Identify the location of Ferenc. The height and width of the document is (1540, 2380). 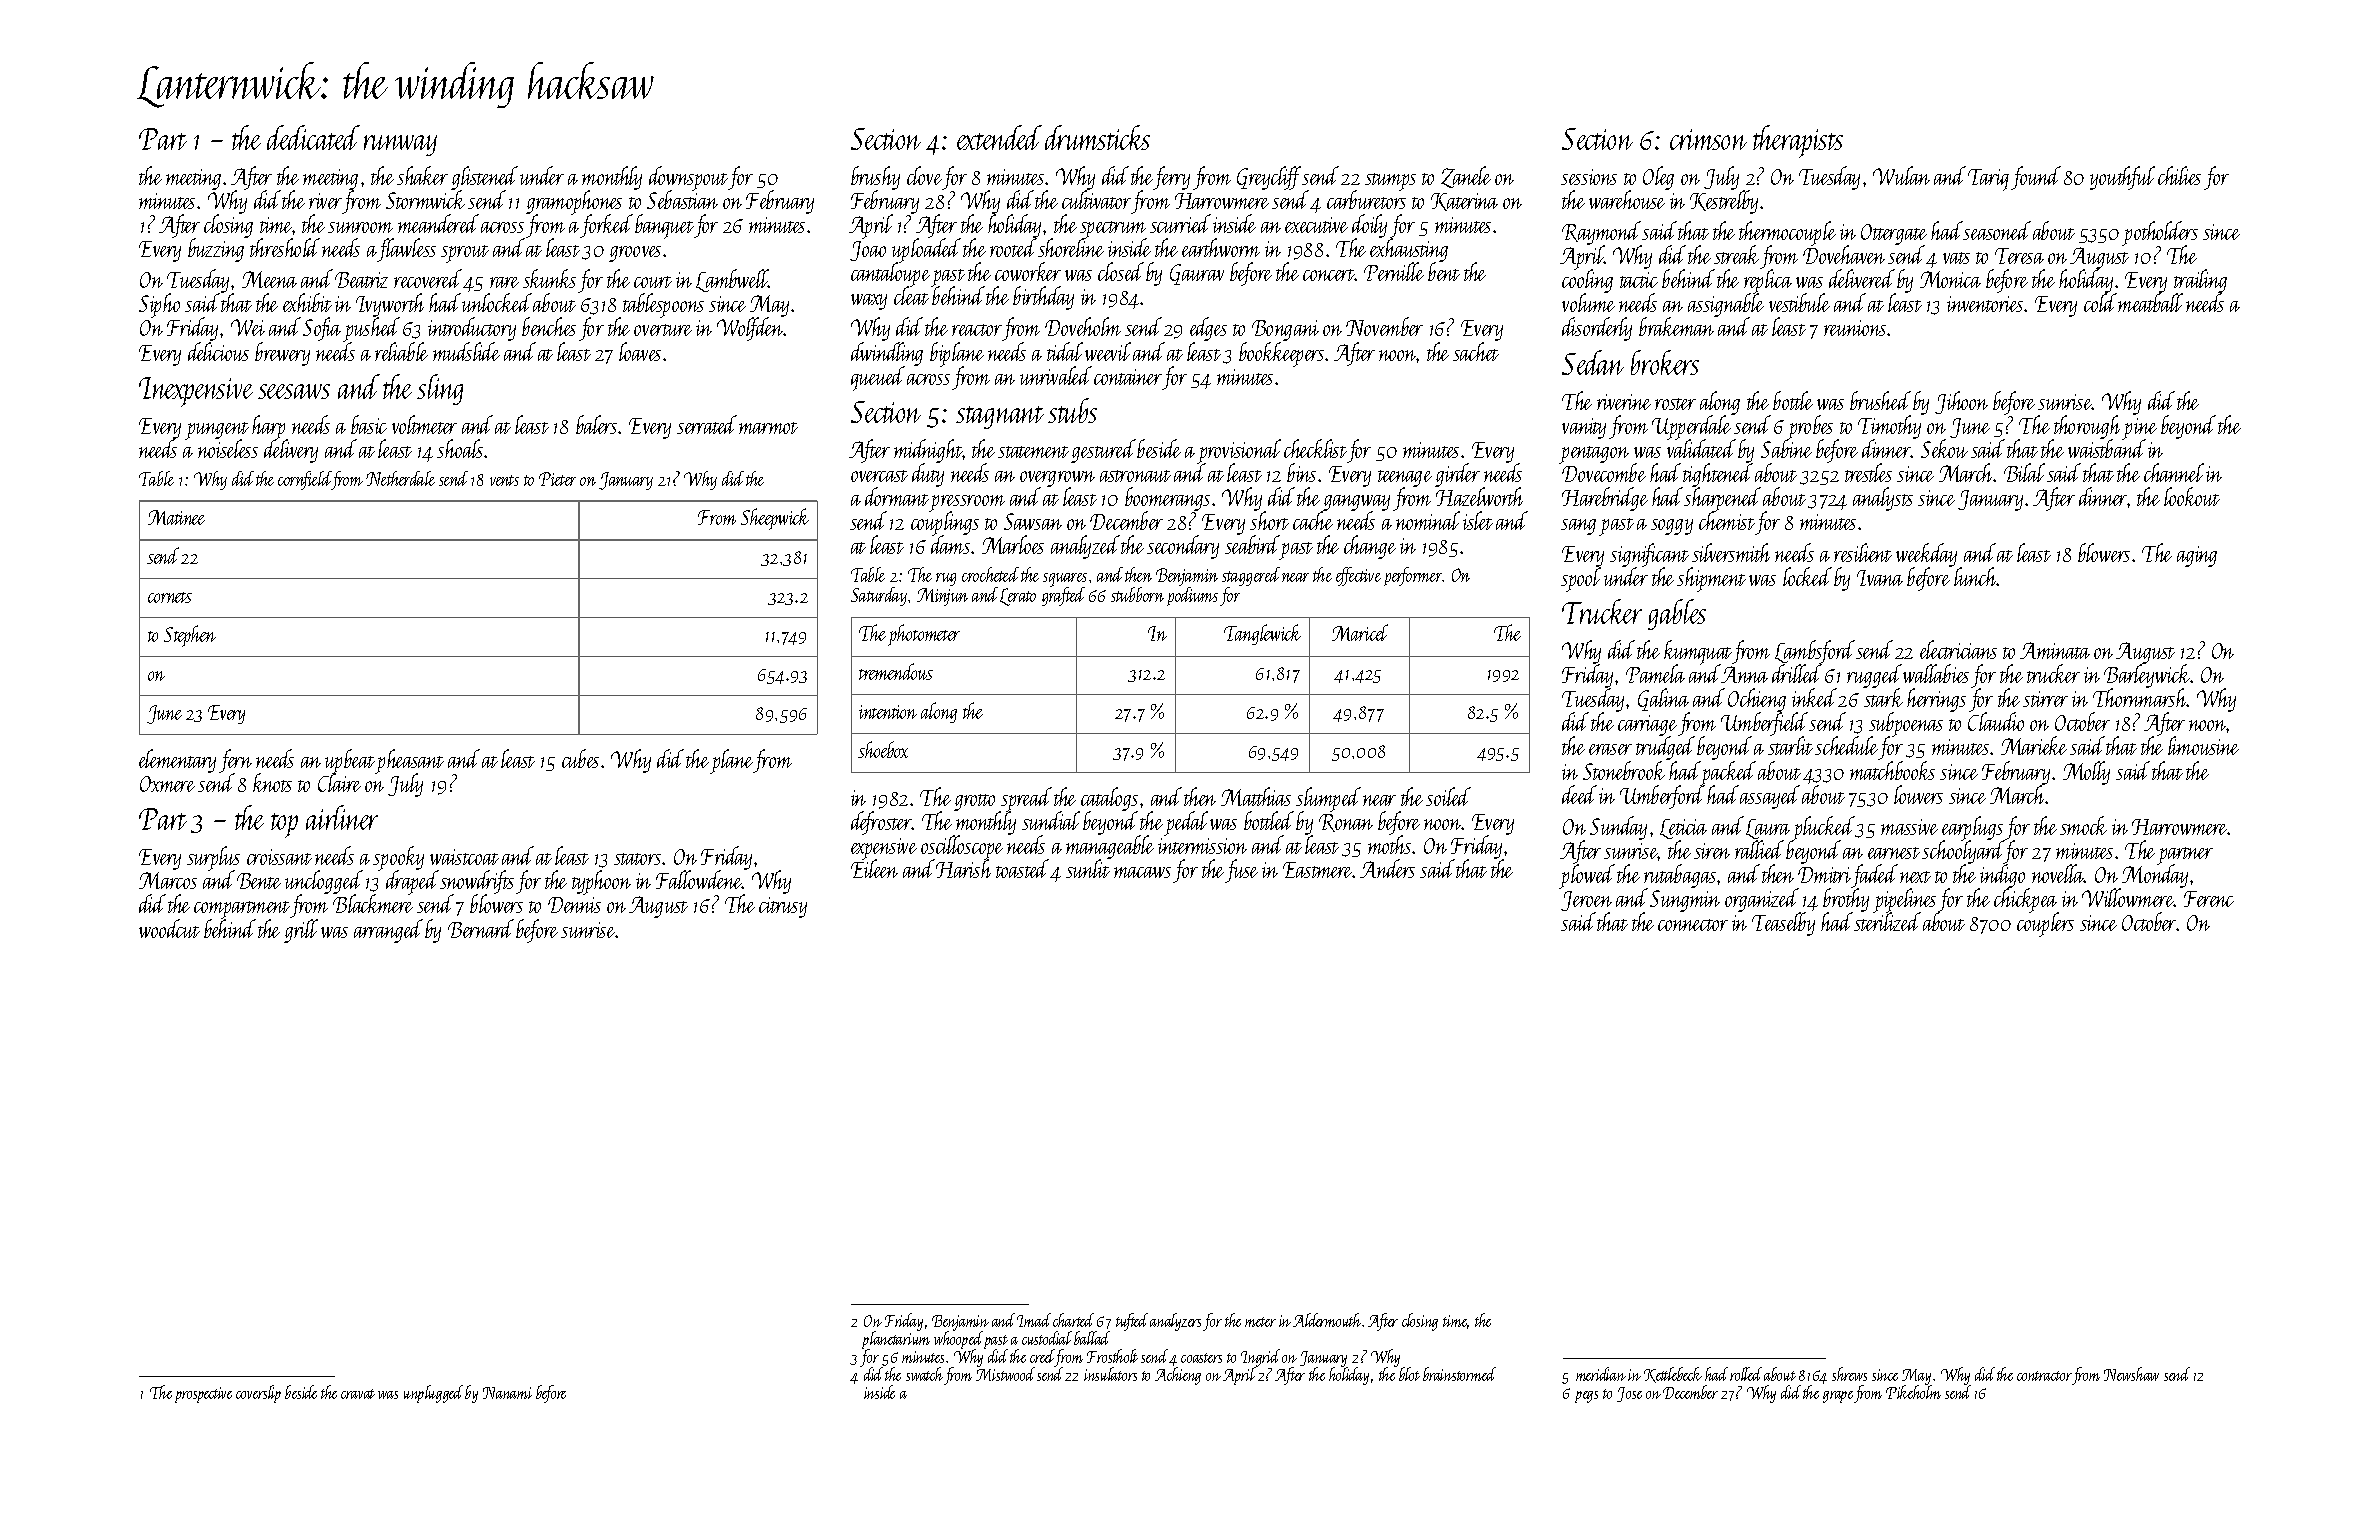
(2209, 899).
